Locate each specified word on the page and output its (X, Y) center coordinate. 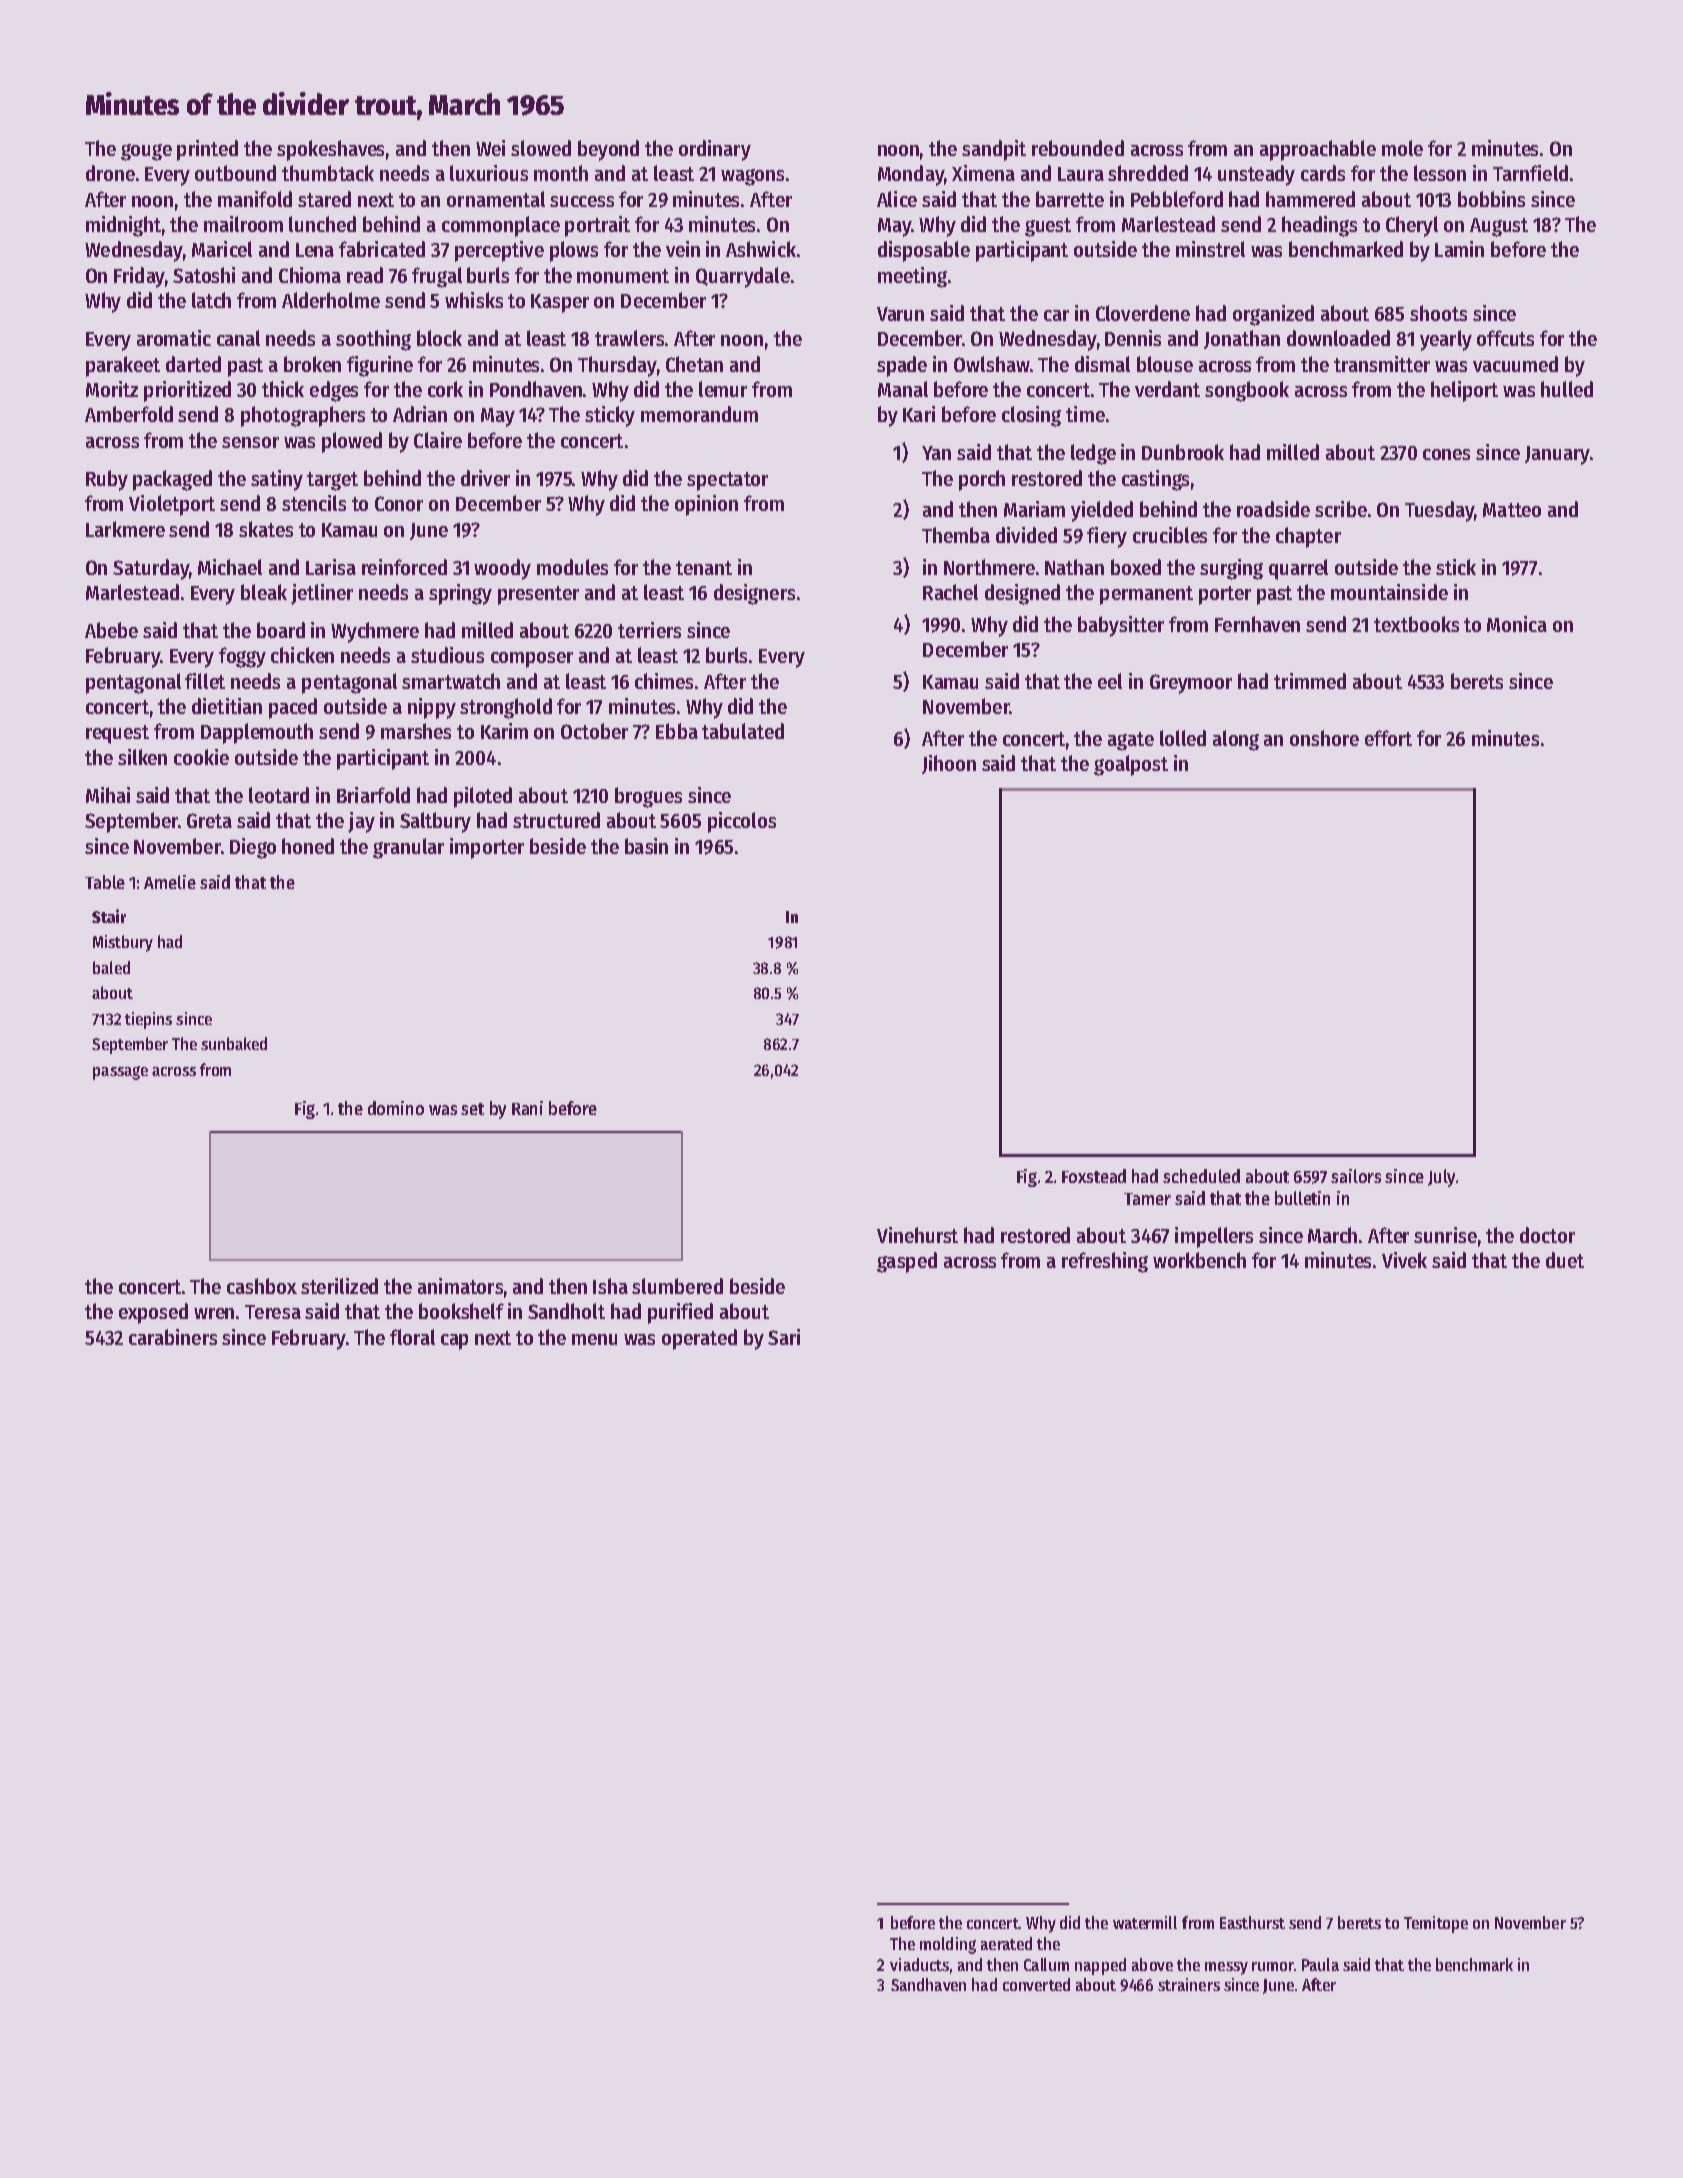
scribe (1341, 509)
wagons (752, 177)
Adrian (420, 414)
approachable (1318, 150)
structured (556, 820)
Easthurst (1252, 1922)
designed (1022, 594)
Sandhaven (928, 1984)
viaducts (919, 1964)
